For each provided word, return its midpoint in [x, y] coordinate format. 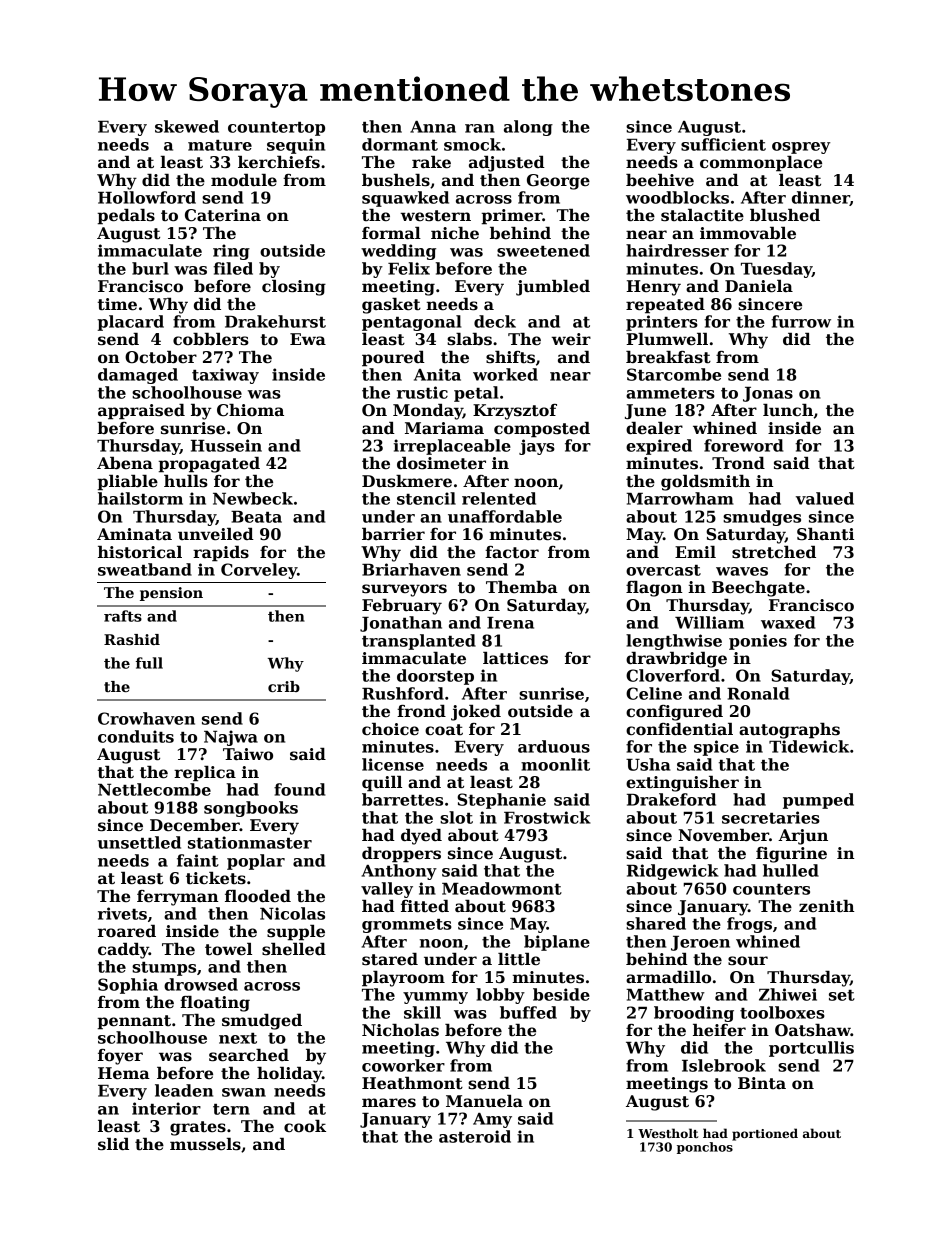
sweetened [543, 250]
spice [716, 748]
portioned [765, 1134]
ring [231, 252]
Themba [522, 587]
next [238, 1038]
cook [305, 1126]
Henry [653, 288]
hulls [186, 481]
